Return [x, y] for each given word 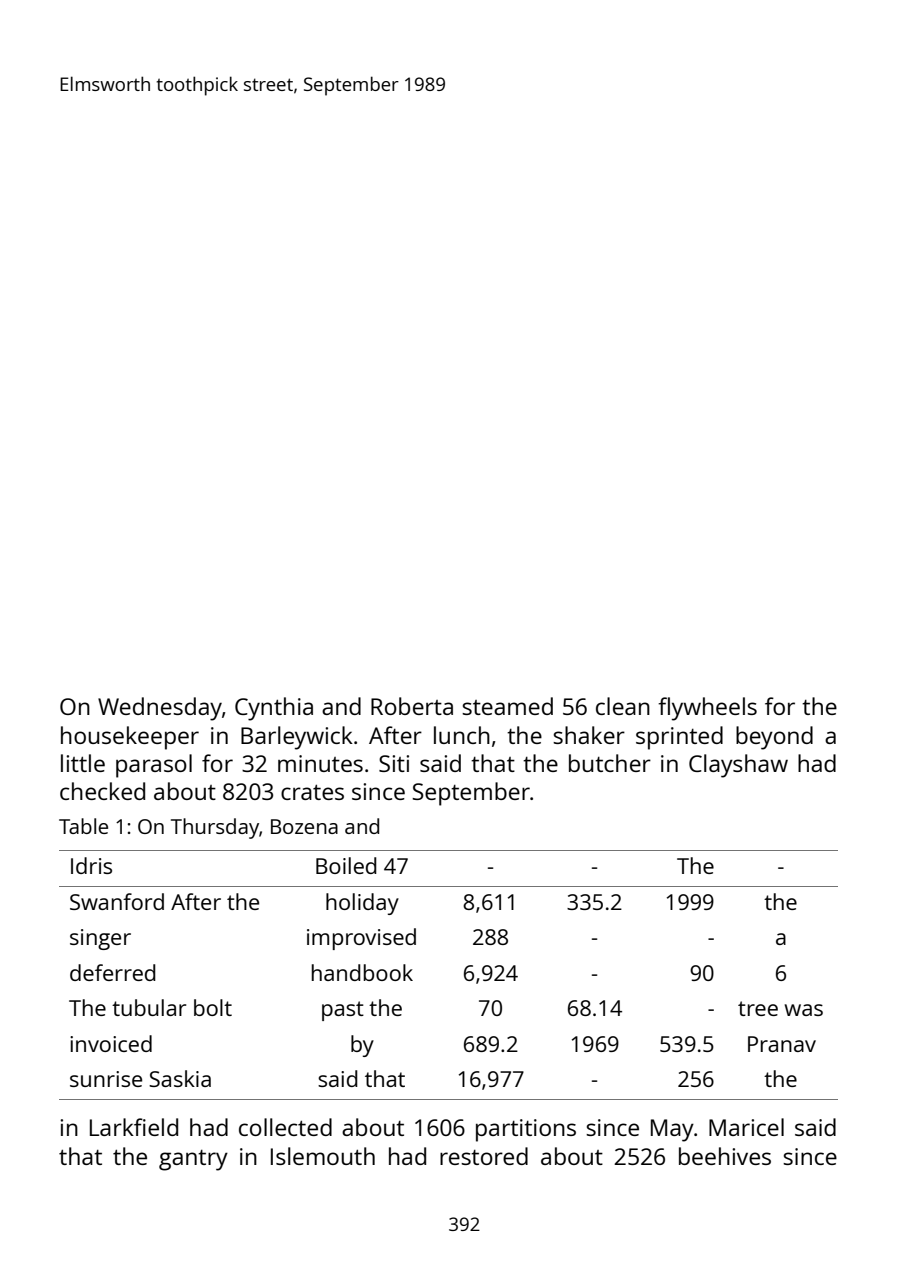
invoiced [111, 1043]
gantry [193, 1160]
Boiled [346, 865]
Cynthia [274, 709]
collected [285, 1127]
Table [83, 826]
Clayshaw [738, 766]
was [804, 1010]
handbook [362, 972]
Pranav [782, 1044]
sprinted [679, 738]
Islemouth [323, 1156]
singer [100, 939]
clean [623, 706]
